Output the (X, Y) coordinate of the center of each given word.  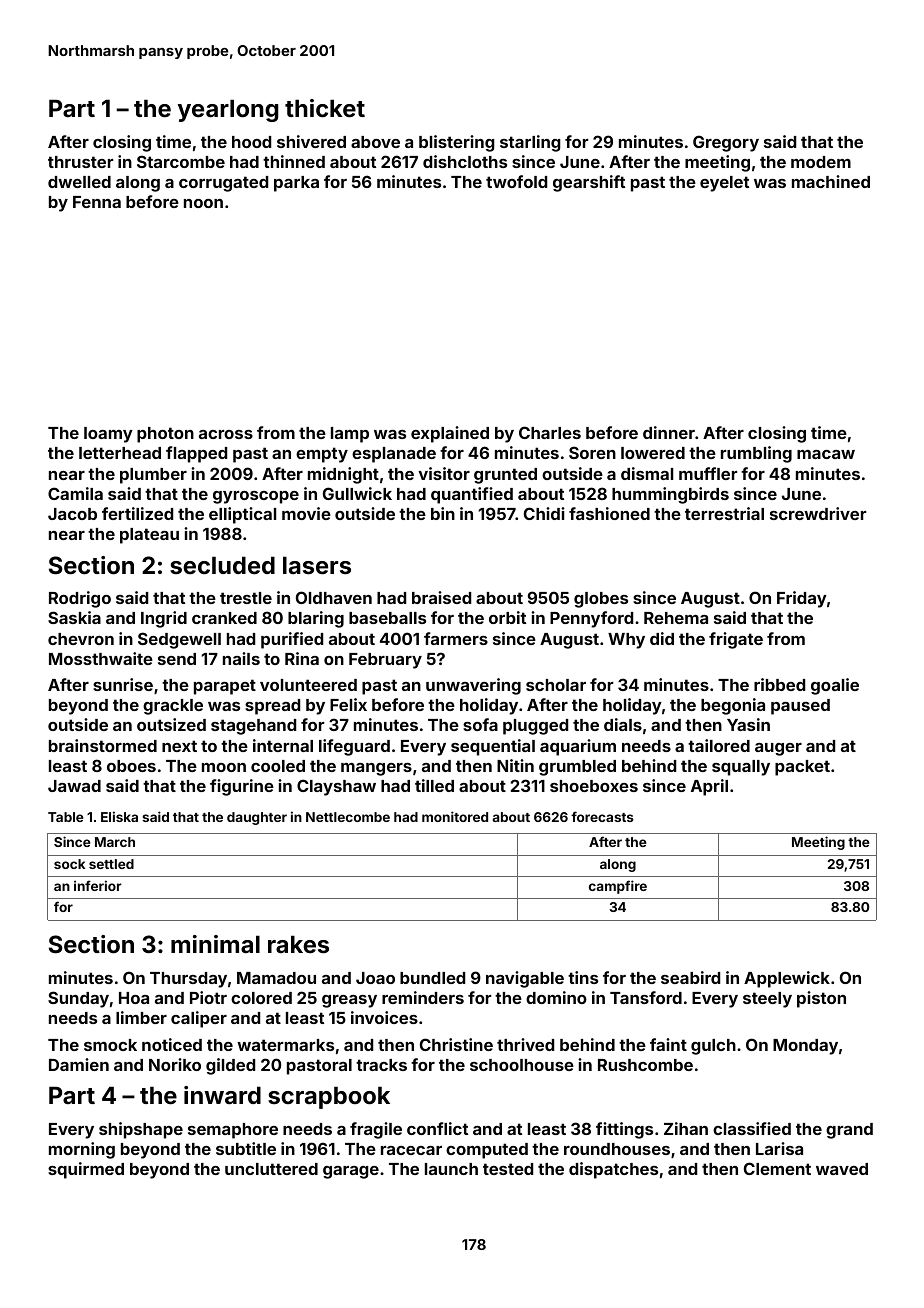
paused (800, 707)
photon (165, 435)
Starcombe (181, 161)
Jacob (72, 514)
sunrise (123, 684)
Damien (79, 1064)
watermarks (285, 1045)
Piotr (208, 997)
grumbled (577, 768)
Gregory (726, 143)
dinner (669, 432)
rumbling (756, 454)
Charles (550, 432)
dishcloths (465, 161)
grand (849, 1131)
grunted (505, 476)
